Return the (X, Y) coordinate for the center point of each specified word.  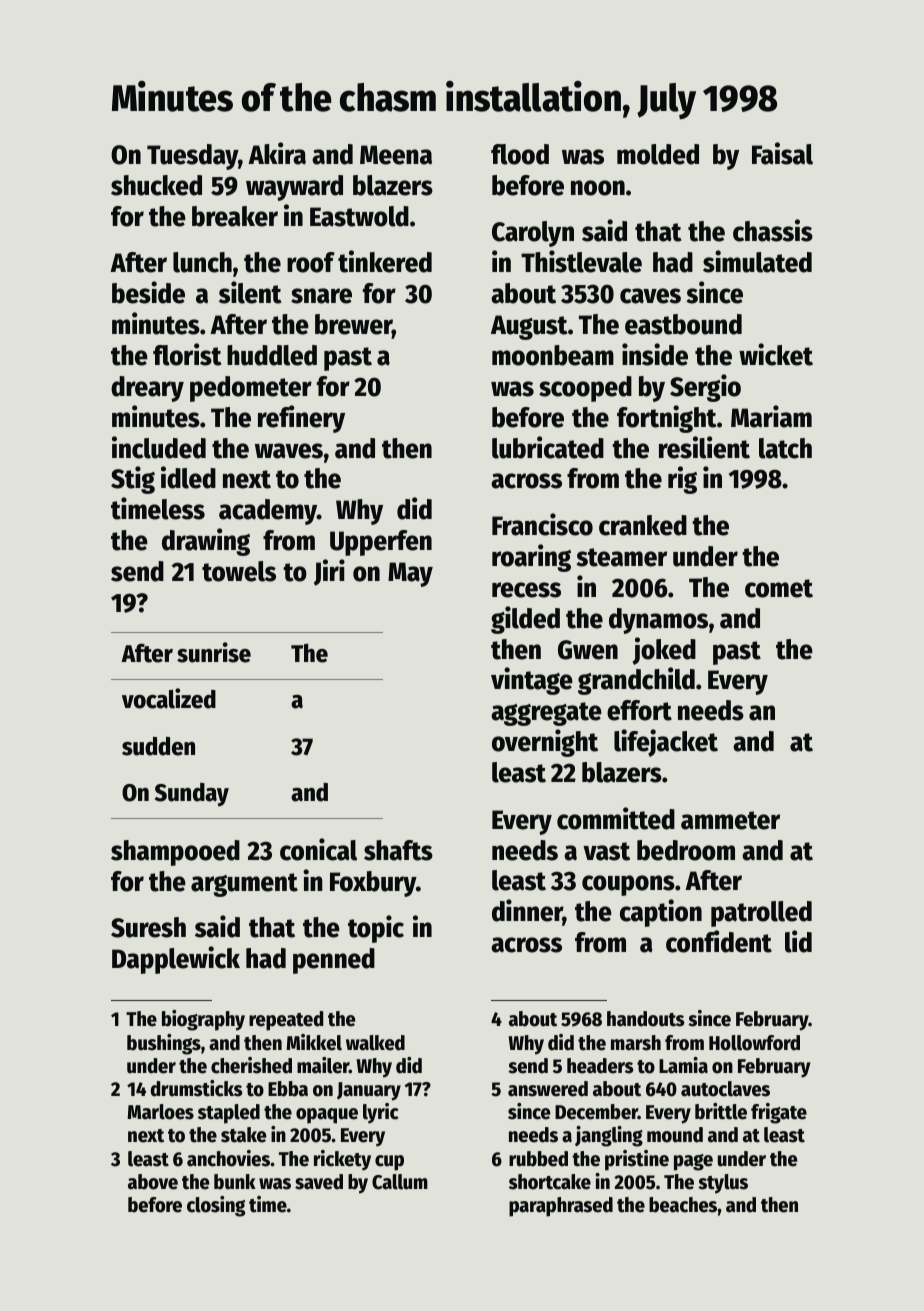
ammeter (730, 820)
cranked (643, 525)
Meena (396, 155)
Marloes (160, 1112)
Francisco (542, 524)
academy (268, 512)
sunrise (214, 652)
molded (658, 154)
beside (148, 292)
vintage (532, 681)
